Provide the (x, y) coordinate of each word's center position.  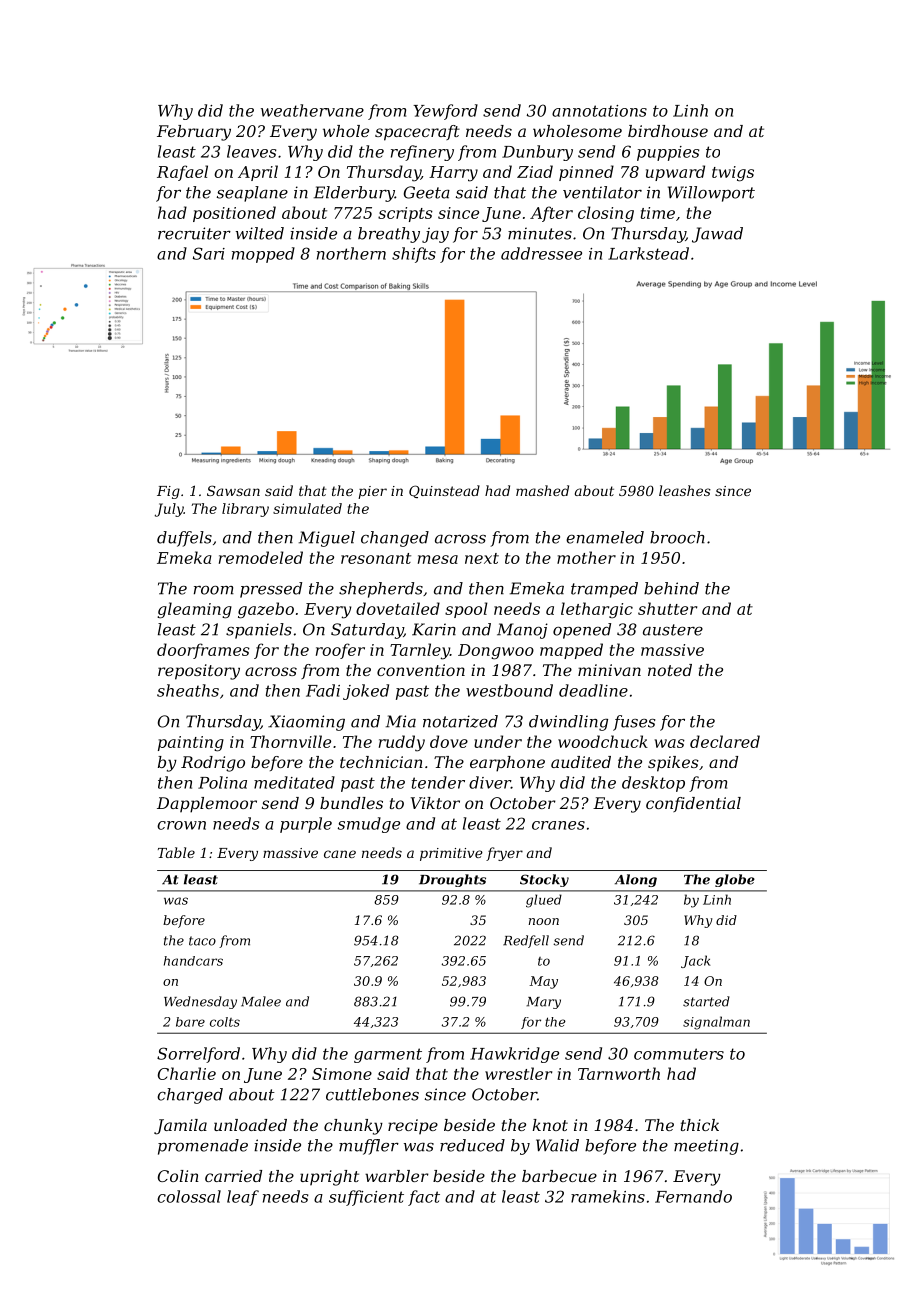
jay (435, 235)
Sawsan (233, 490)
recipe (413, 1127)
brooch (677, 537)
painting (191, 744)
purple (306, 825)
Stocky (544, 880)
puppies (668, 153)
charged (190, 1096)
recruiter (194, 233)
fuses (634, 723)
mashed (542, 490)
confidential (693, 804)
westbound (509, 690)
